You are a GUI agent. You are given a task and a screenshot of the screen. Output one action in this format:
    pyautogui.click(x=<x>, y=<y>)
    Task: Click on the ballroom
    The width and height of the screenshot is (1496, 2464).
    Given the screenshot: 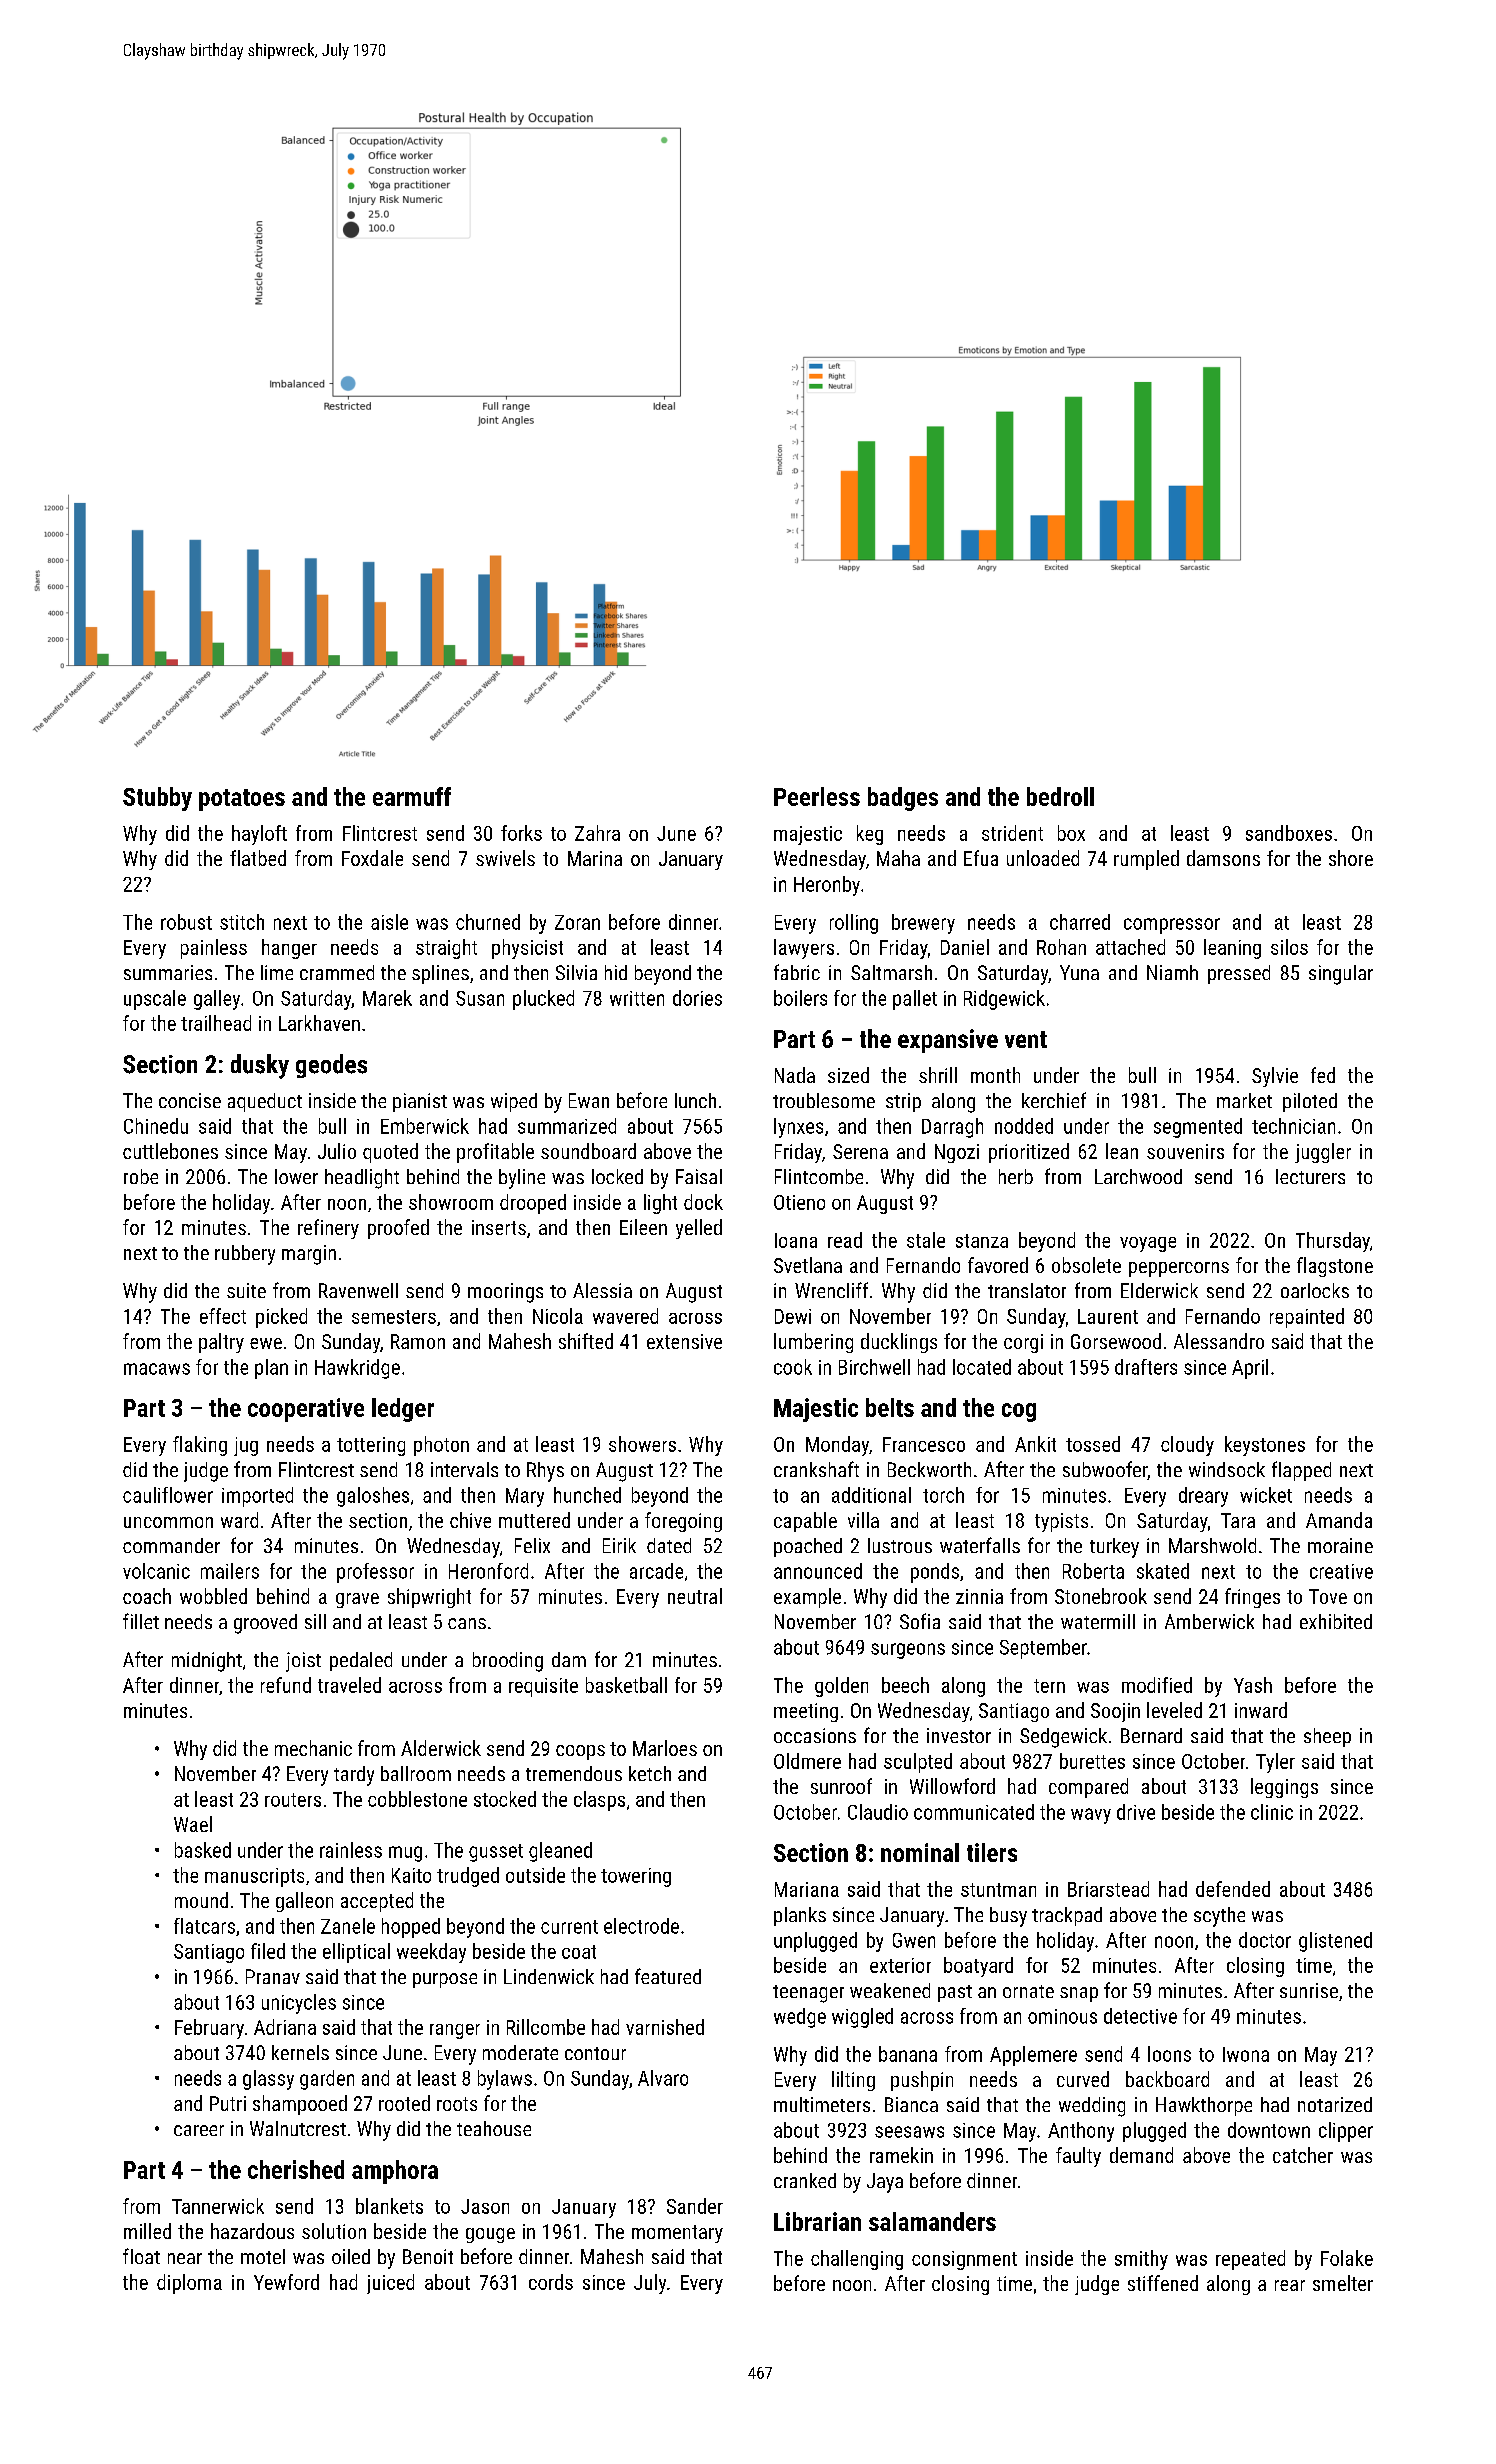 What is the action you would take?
    pyautogui.click(x=416, y=1773)
